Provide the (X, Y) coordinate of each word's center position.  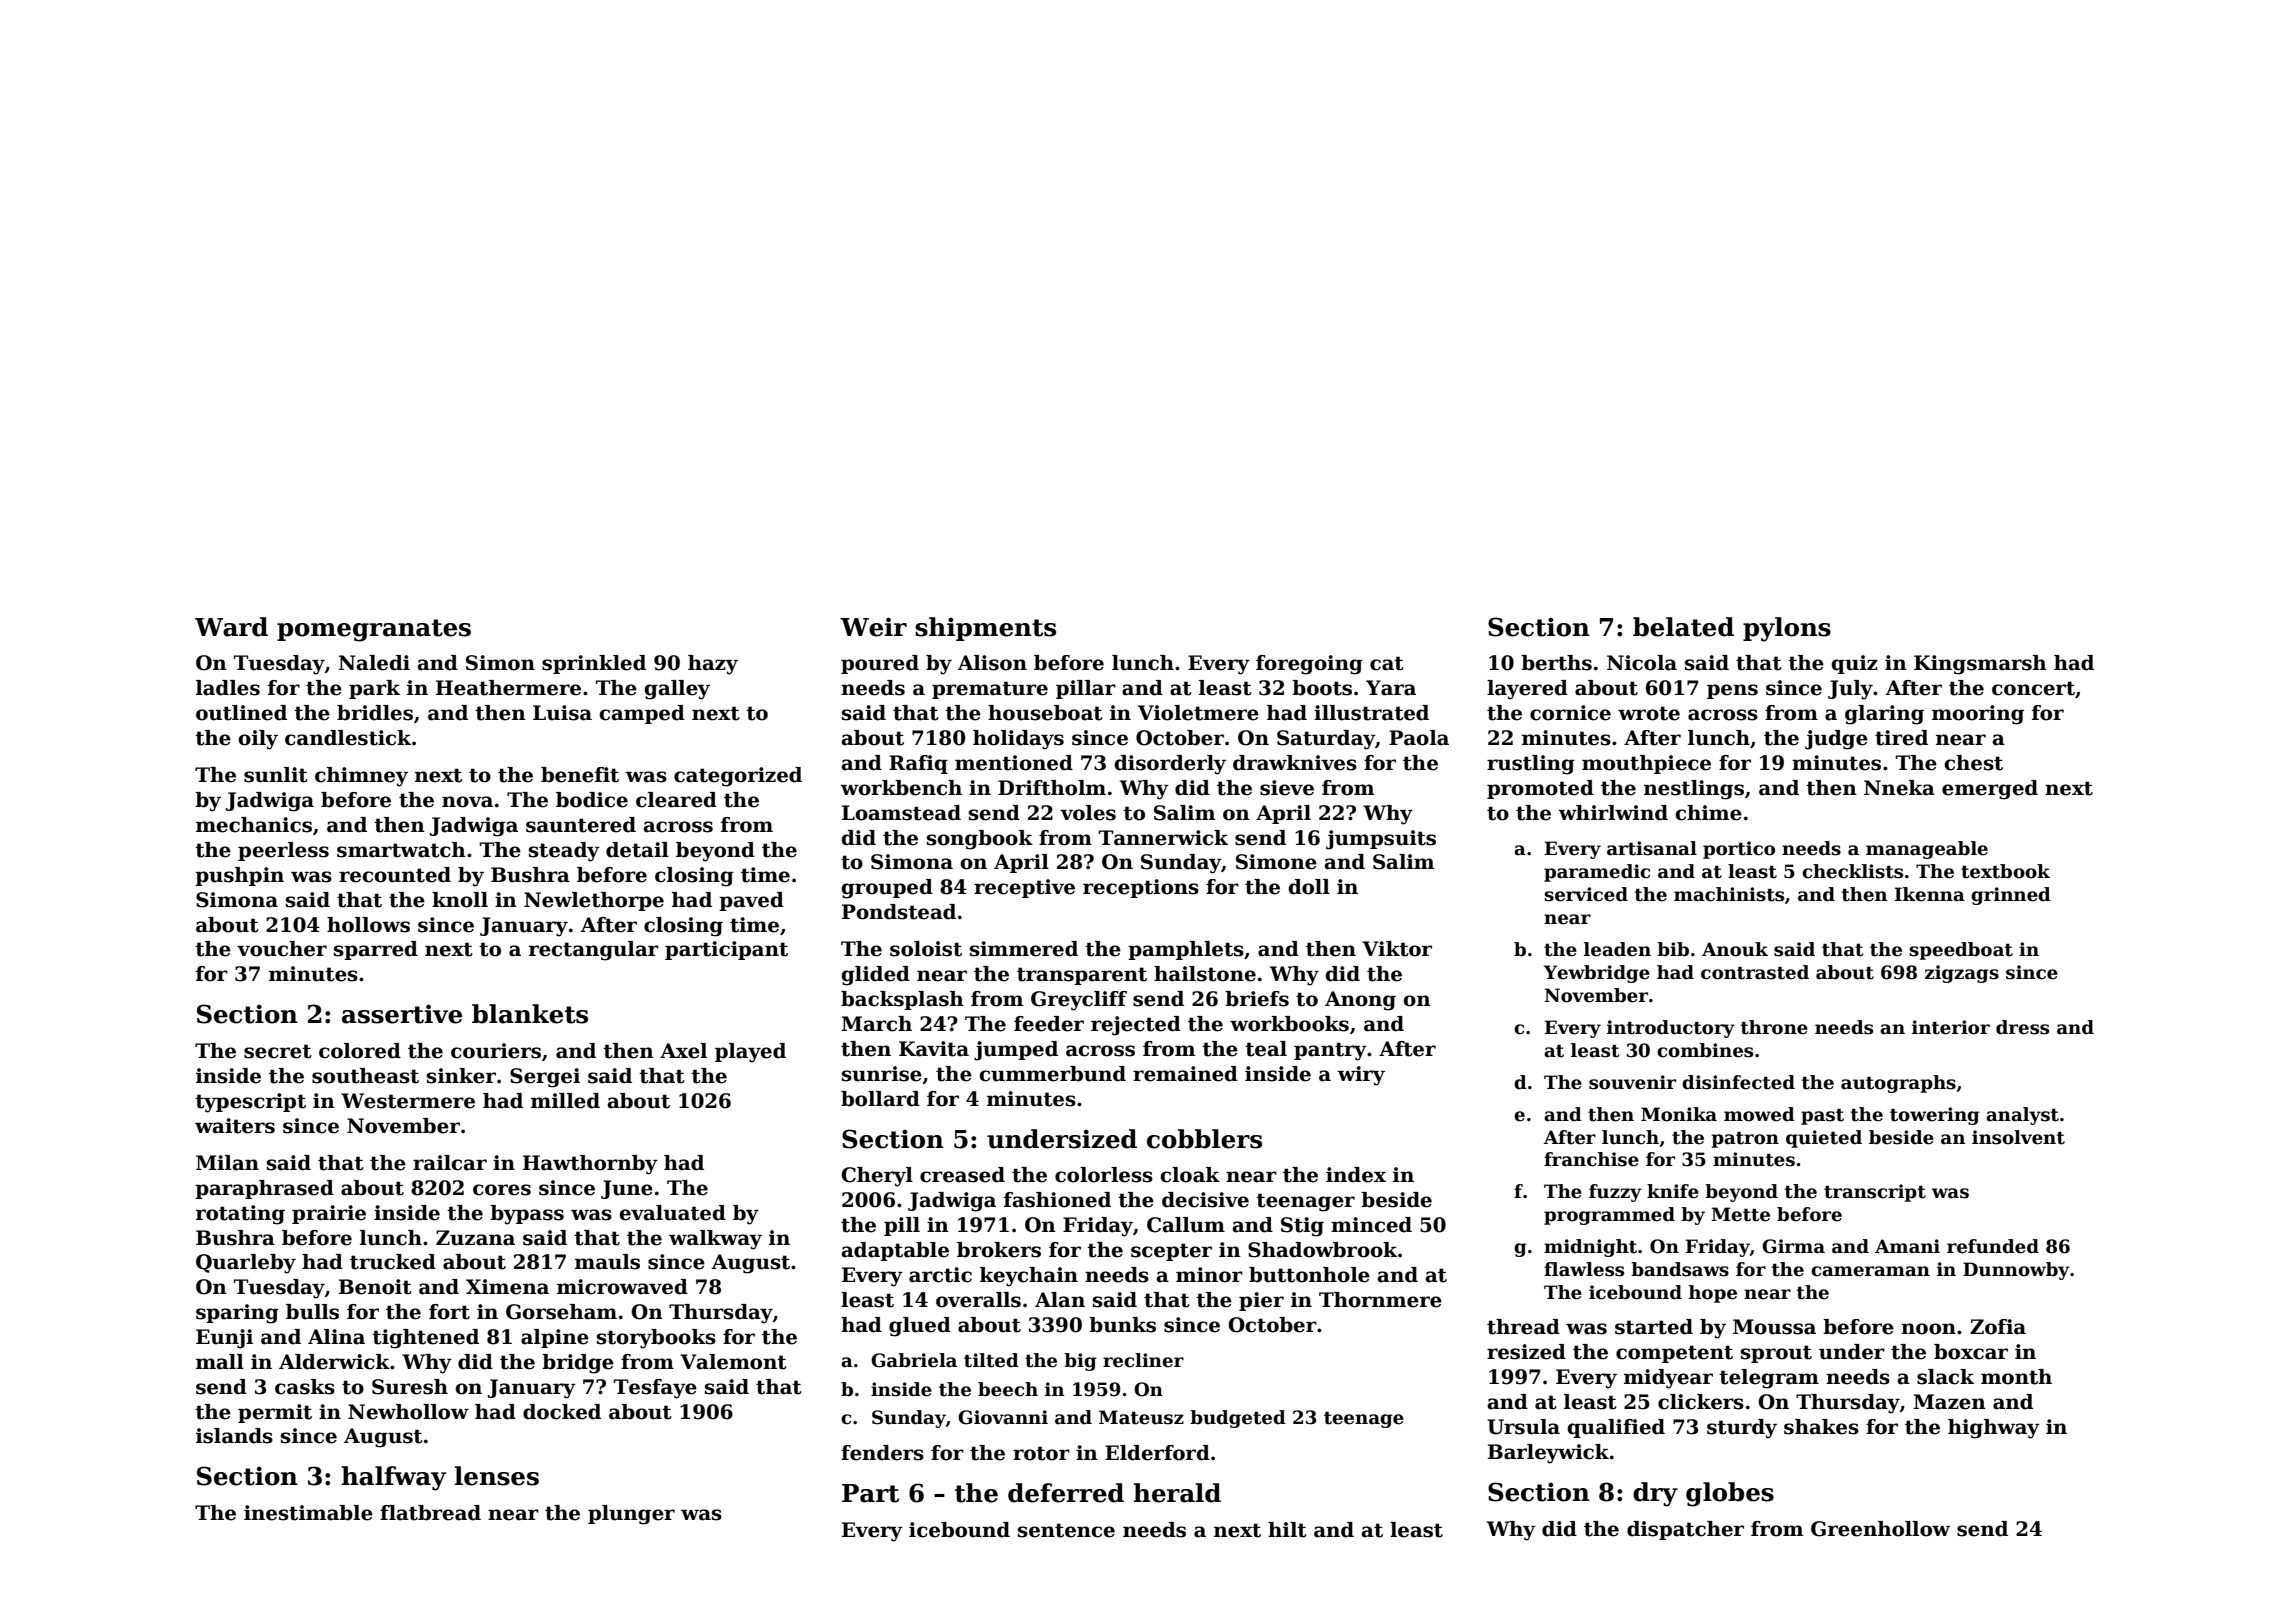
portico (1739, 850)
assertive (402, 1014)
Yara (1391, 688)
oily (258, 740)
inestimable (308, 1513)
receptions (1141, 888)
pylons (1787, 629)
